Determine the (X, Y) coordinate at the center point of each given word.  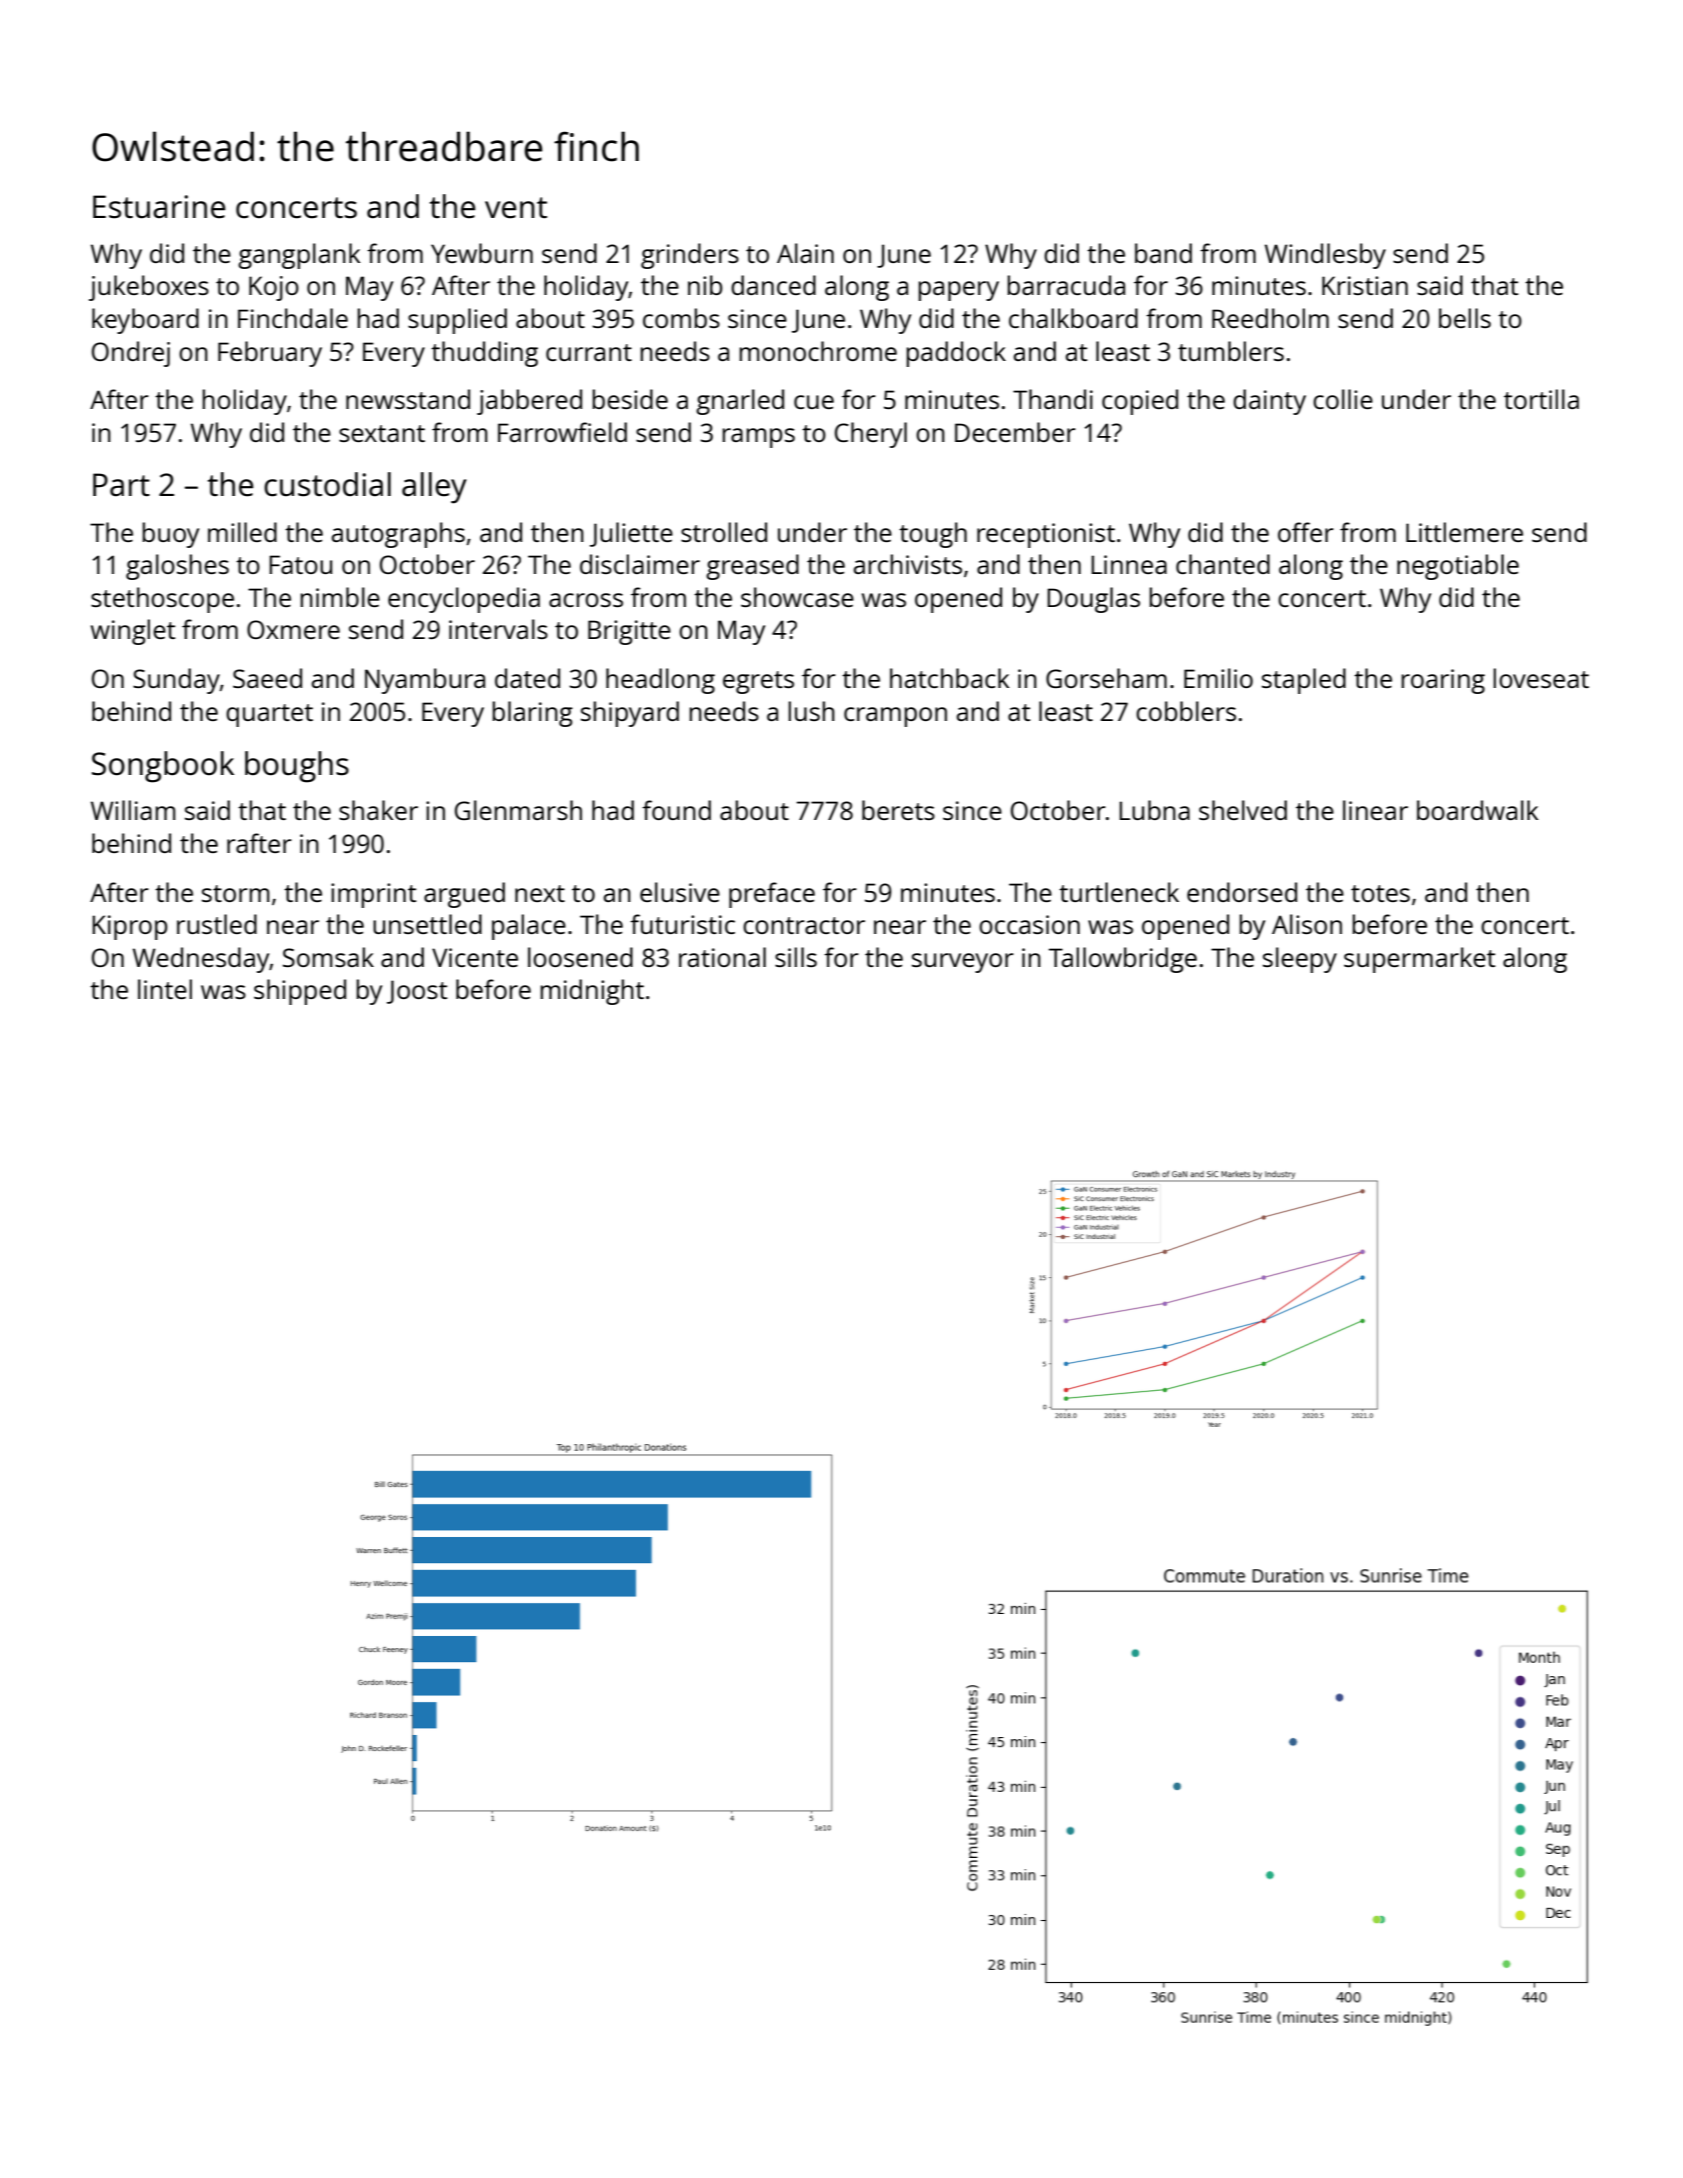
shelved (1243, 810)
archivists (908, 564)
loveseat (1541, 678)
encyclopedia (464, 600)
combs (681, 318)
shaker (378, 810)
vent (516, 208)
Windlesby (1325, 256)
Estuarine (159, 207)
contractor (804, 925)
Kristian (1365, 285)
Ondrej (131, 354)
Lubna (1154, 810)
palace (529, 927)
